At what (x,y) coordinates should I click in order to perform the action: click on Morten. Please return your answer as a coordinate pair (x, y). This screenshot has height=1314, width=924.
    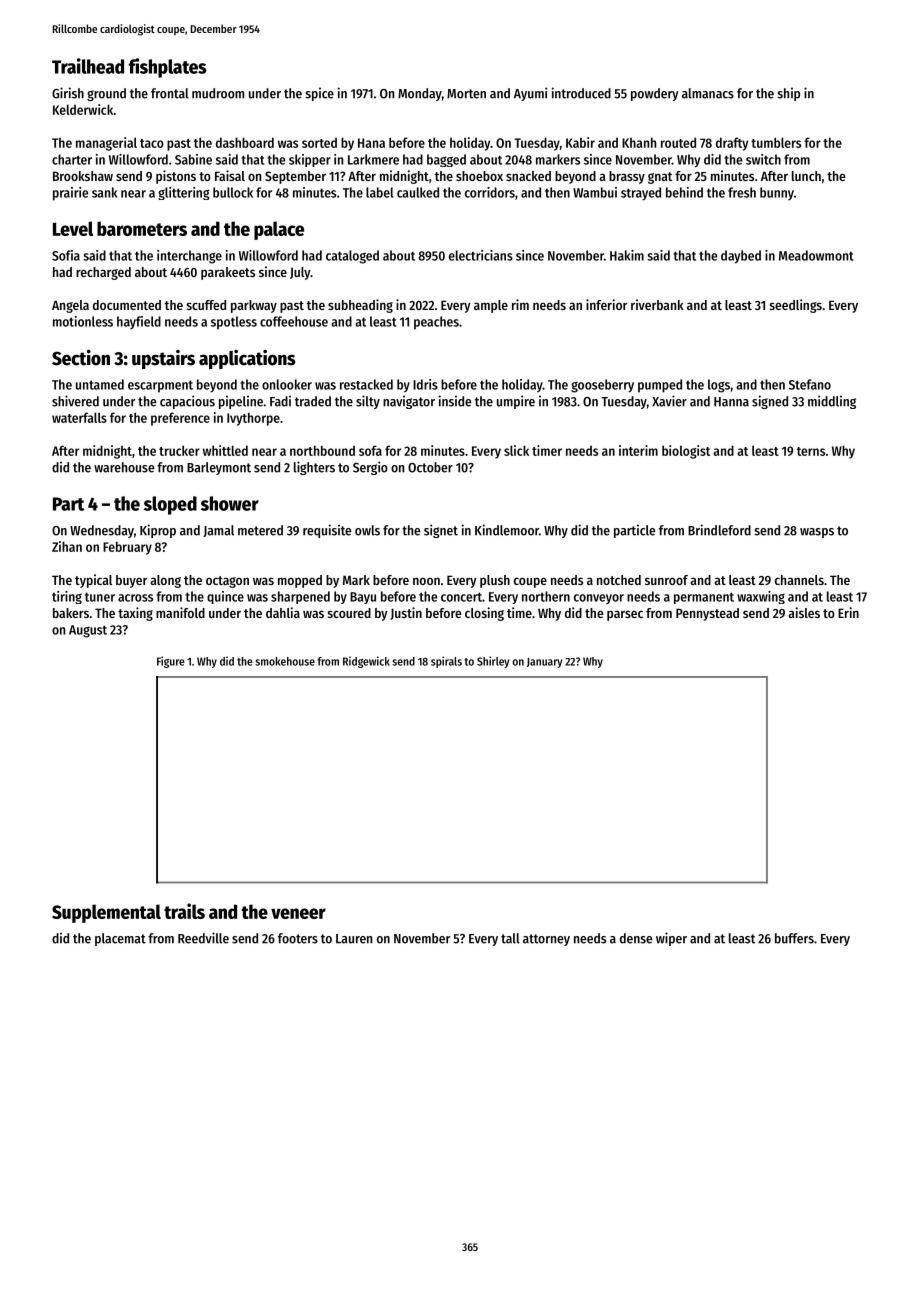
    Looking at the image, I should click on (466, 94).
